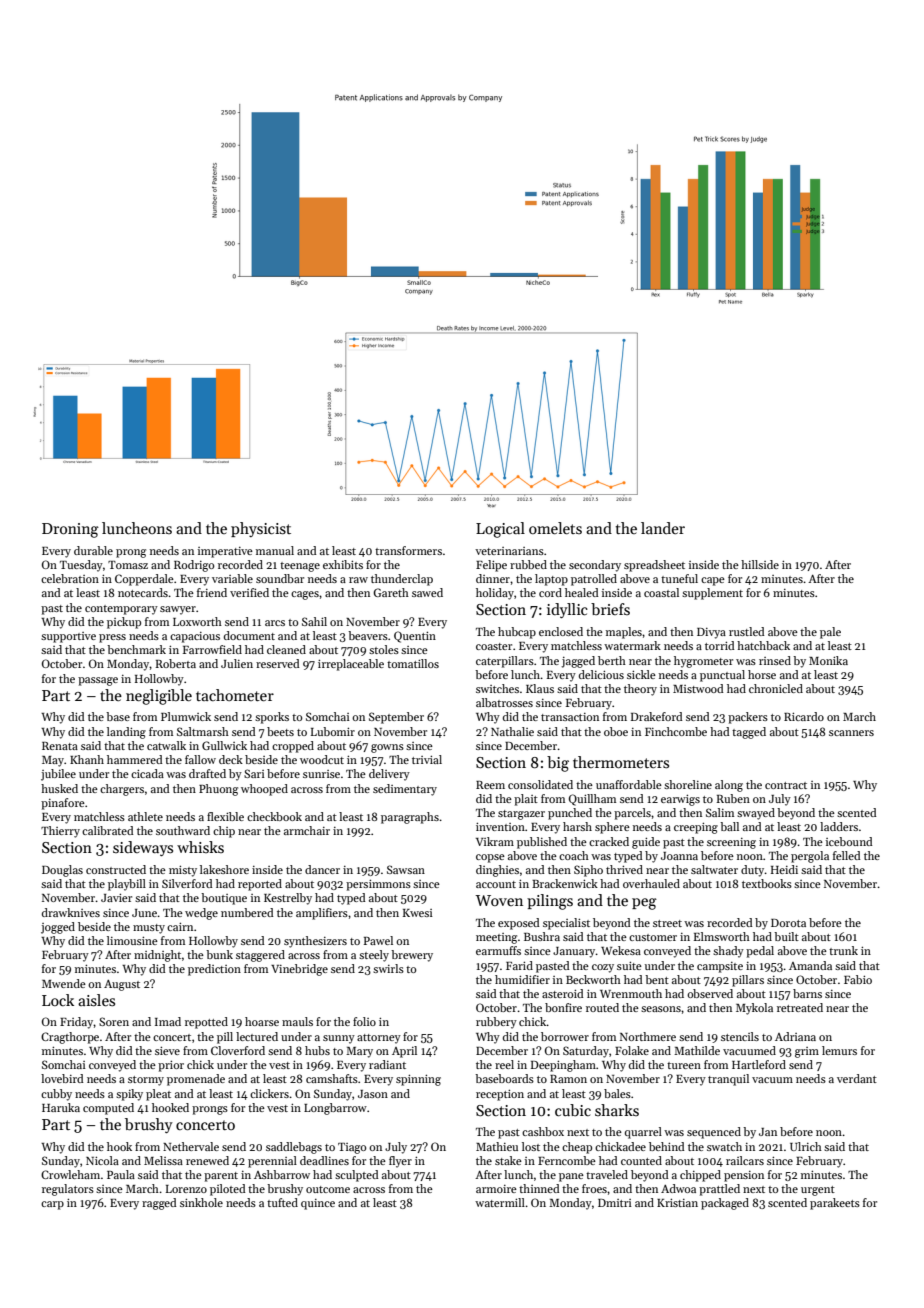  Describe the element at coordinates (759, 1064) in the document. I see `Hartleford` at that location.
